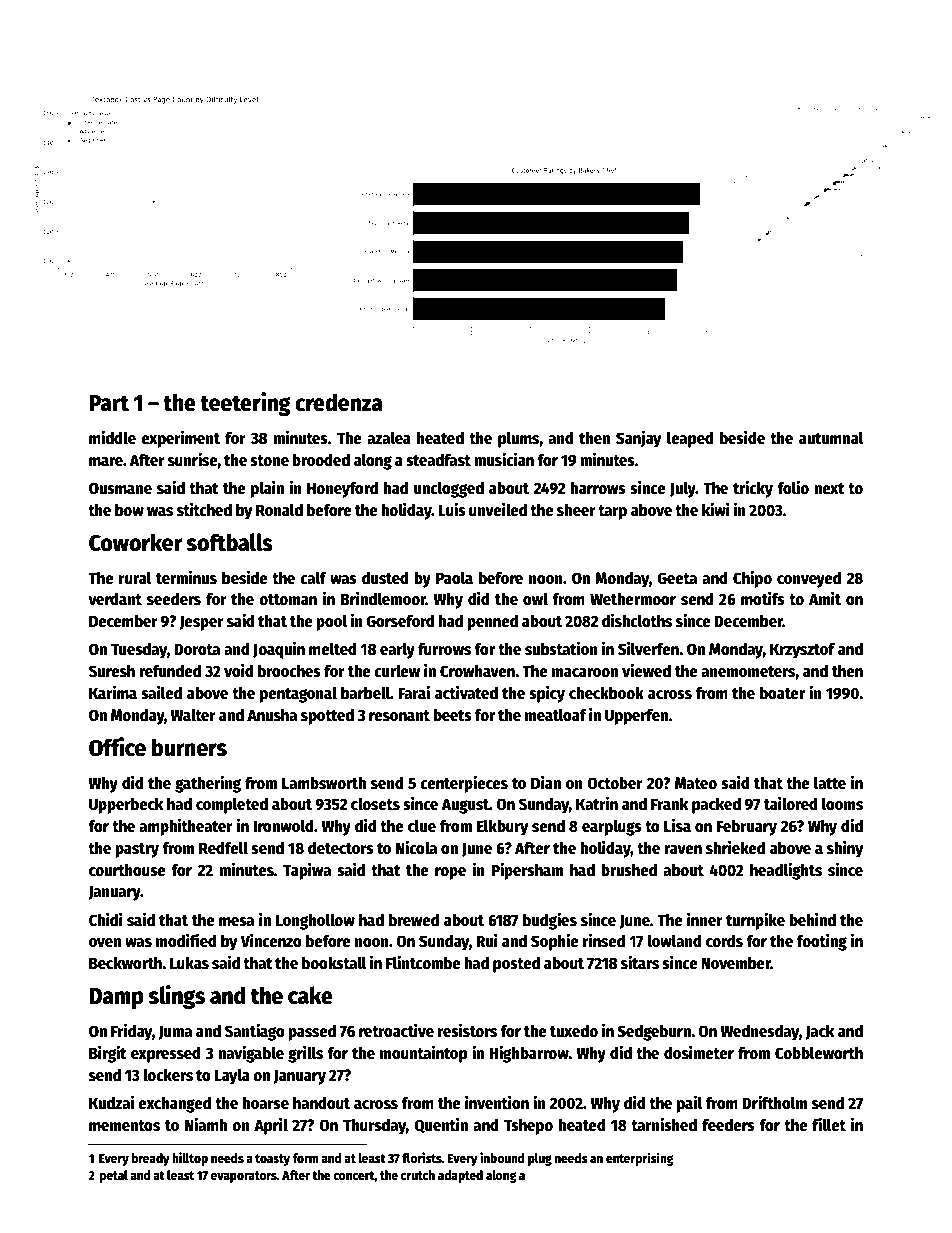 The width and height of the screenshot is (952, 1233). I want to click on posted, so click(516, 964).
